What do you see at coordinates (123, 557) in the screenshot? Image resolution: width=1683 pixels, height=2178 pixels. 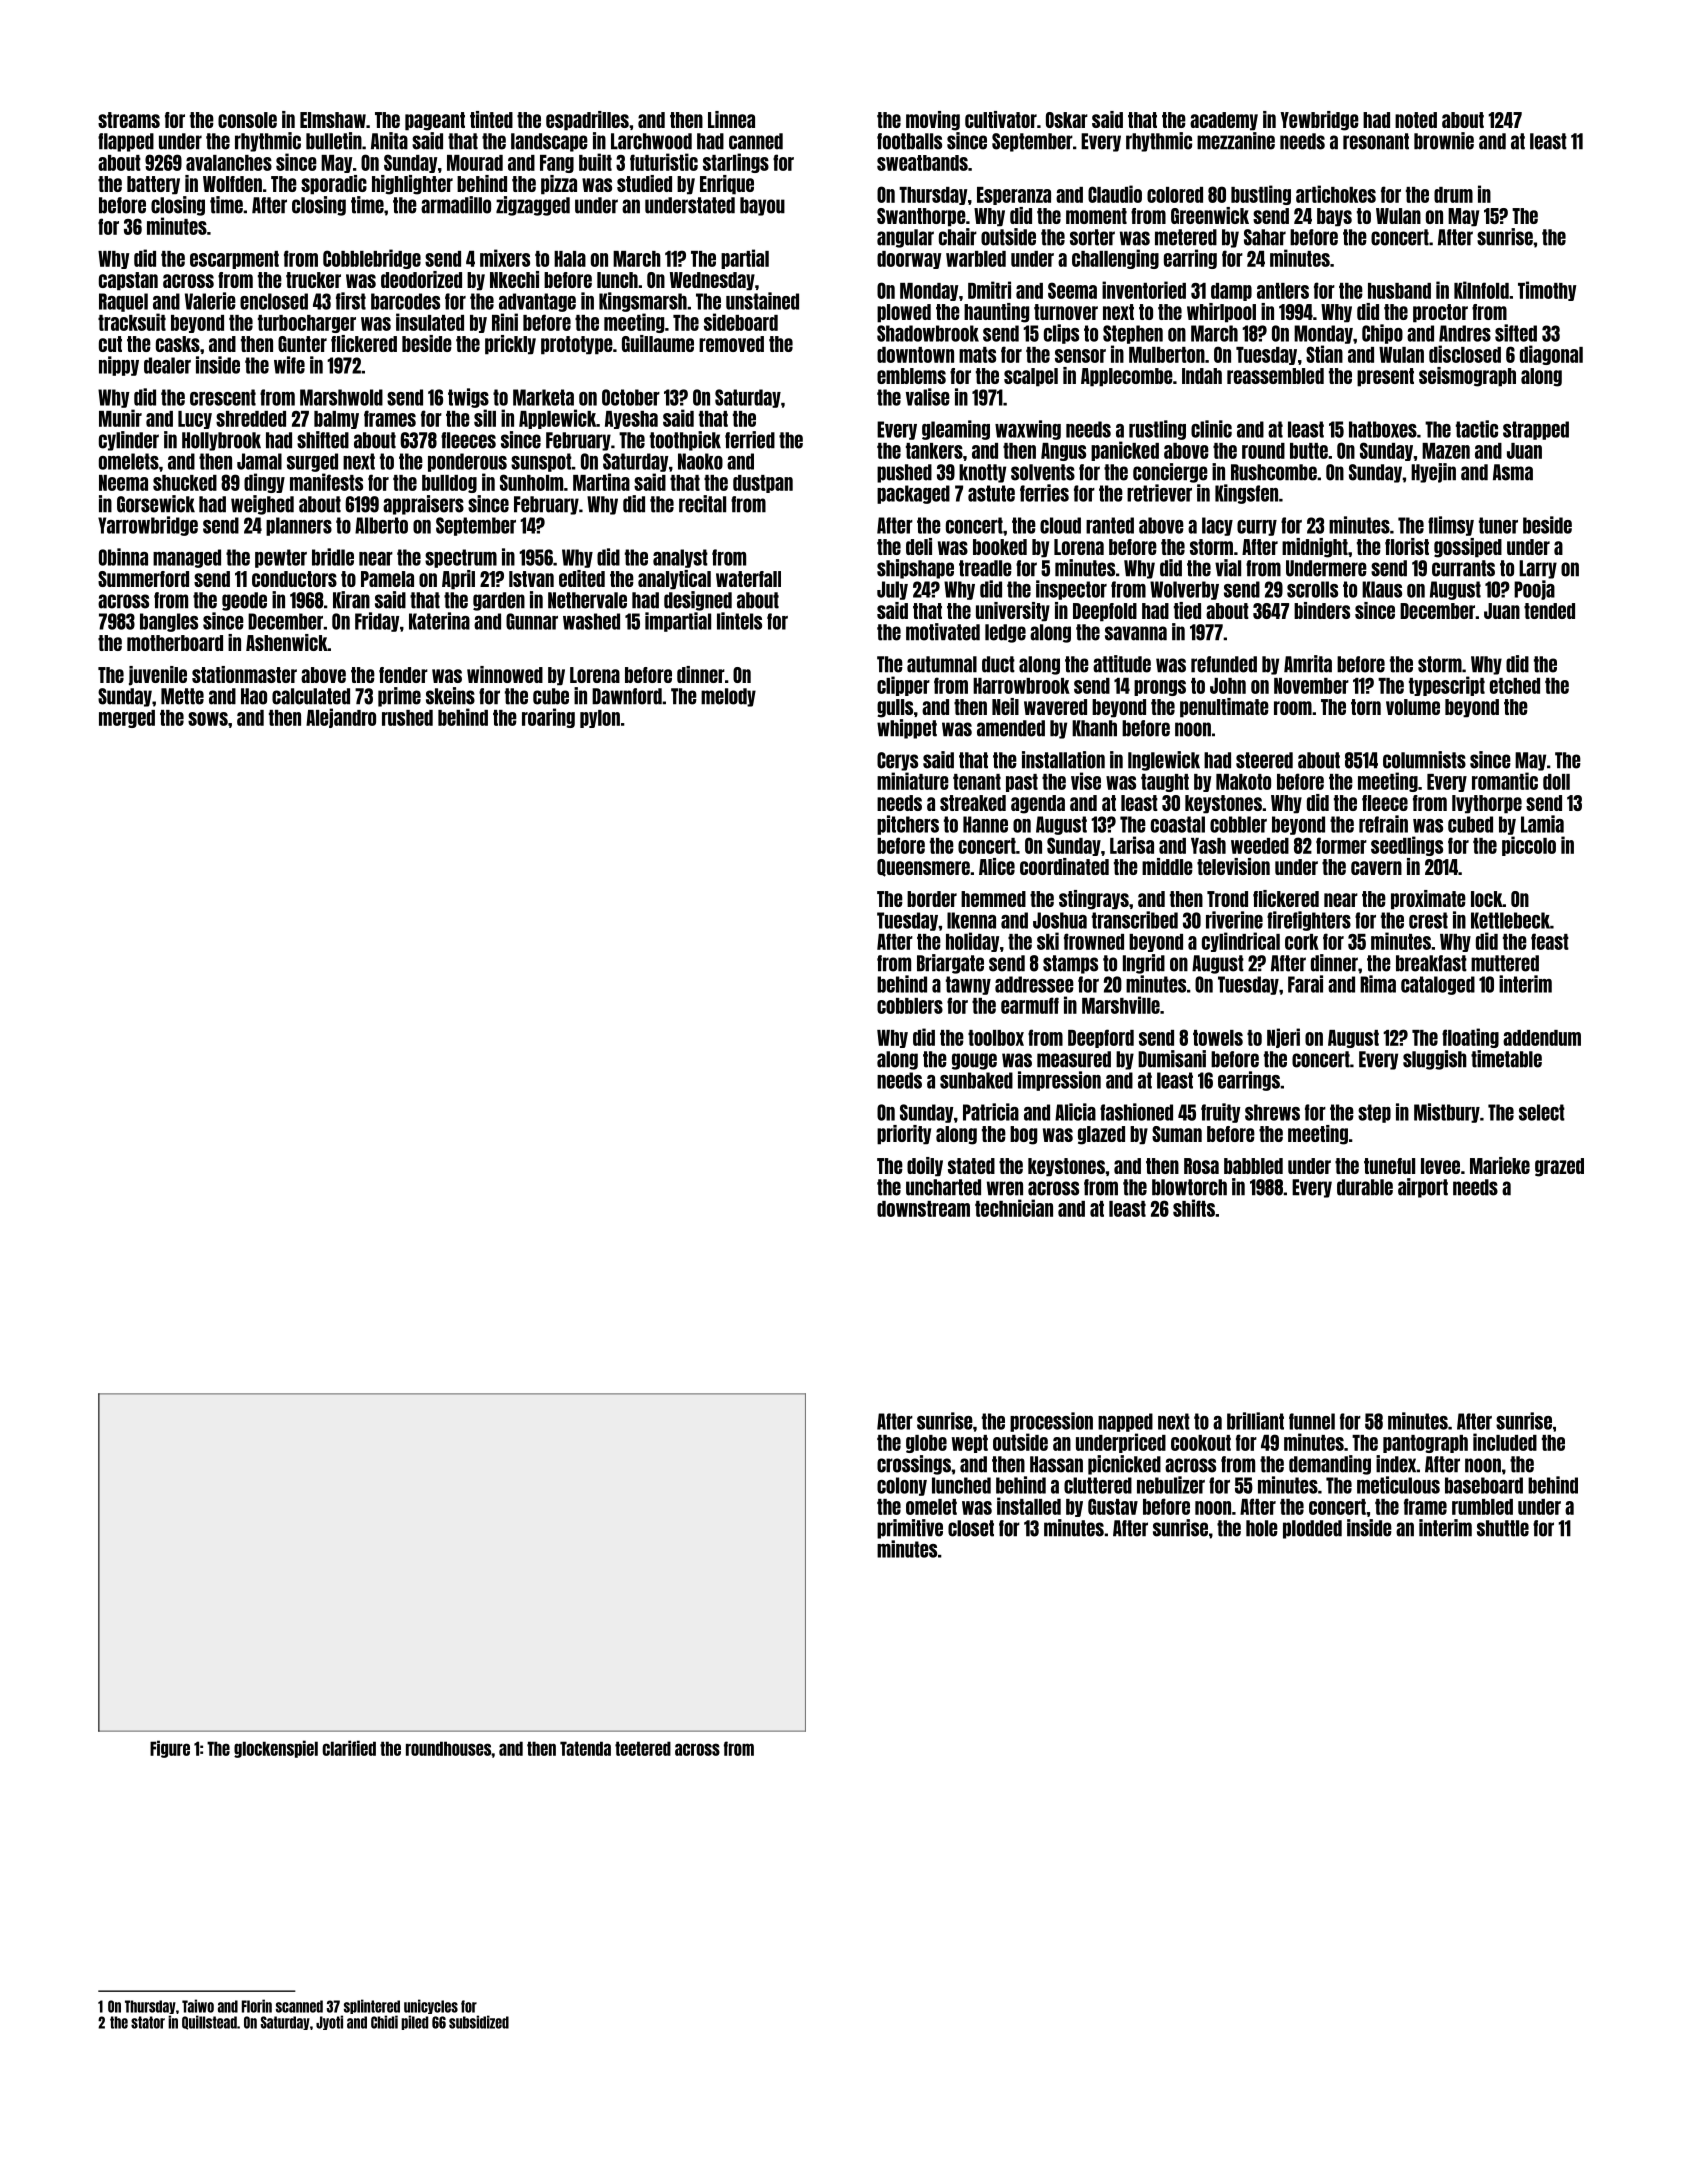 I see `Obinna` at bounding box center [123, 557].
